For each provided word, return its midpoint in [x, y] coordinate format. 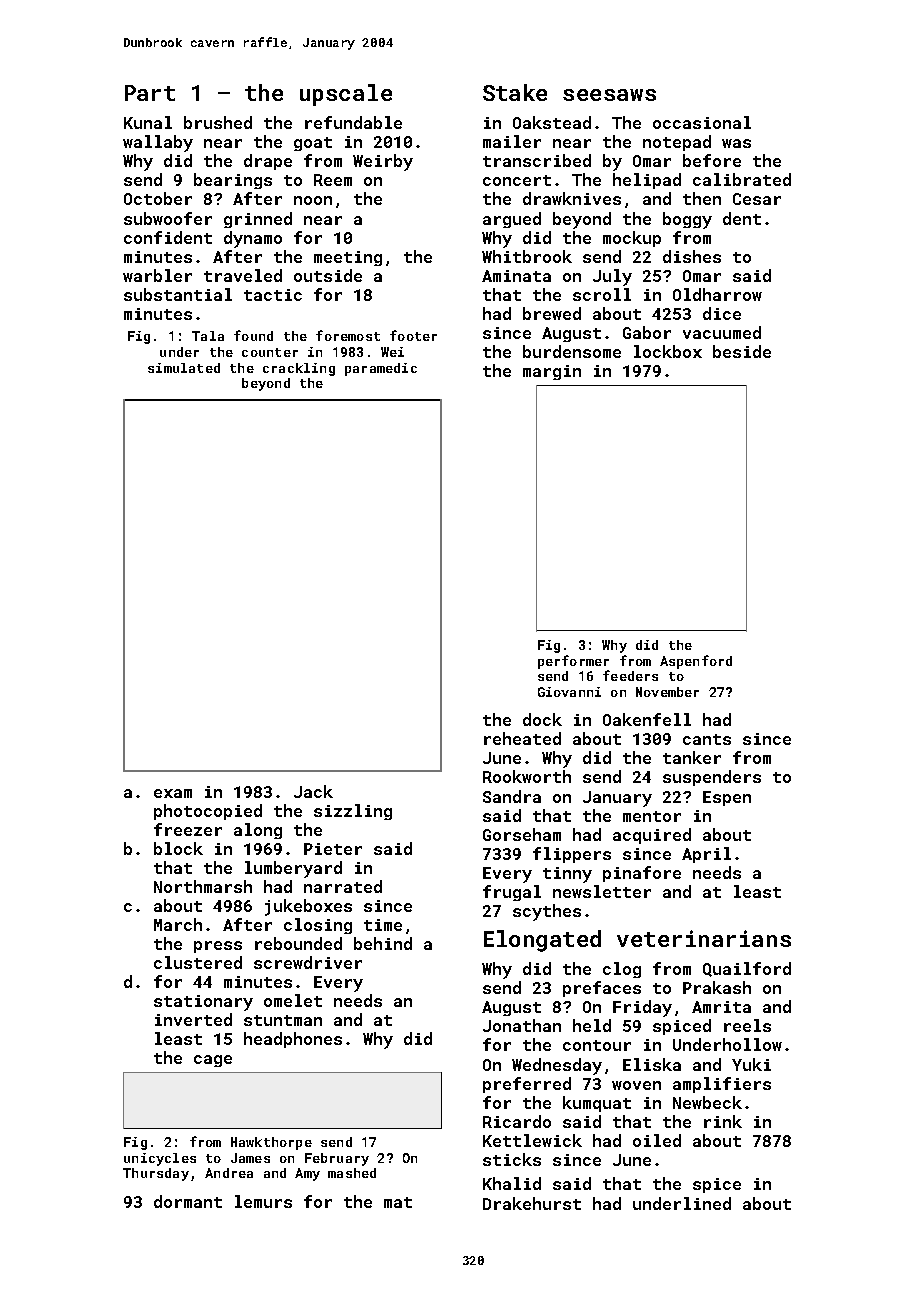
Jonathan [522, 1025]
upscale [346, 95]
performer [573, 662]
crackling [299, 369]
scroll [602, 294]
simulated [184, 368]
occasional [702, 122]
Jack [313, 791]
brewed [552, 313]
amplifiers [722, 1085]
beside [742, 351]
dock [542, 719]
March [178, 924]
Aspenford [696, 662]
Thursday [156, 1174]
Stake [515, 92]
